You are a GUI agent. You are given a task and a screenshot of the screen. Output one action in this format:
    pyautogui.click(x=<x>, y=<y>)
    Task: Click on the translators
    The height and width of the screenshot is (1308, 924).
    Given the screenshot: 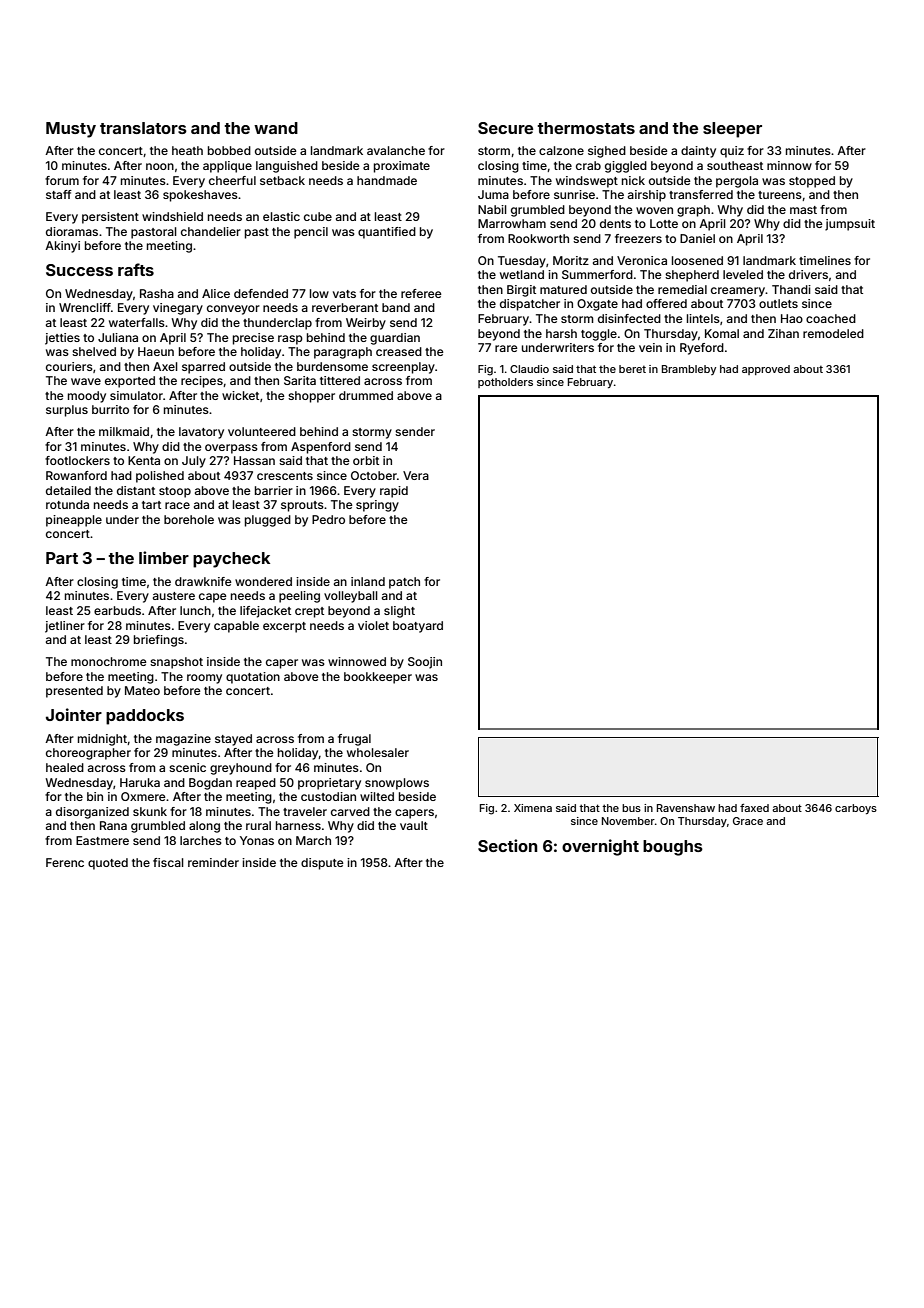 What is the action you would take?
    pyautogui.click(x=143, y=128)
